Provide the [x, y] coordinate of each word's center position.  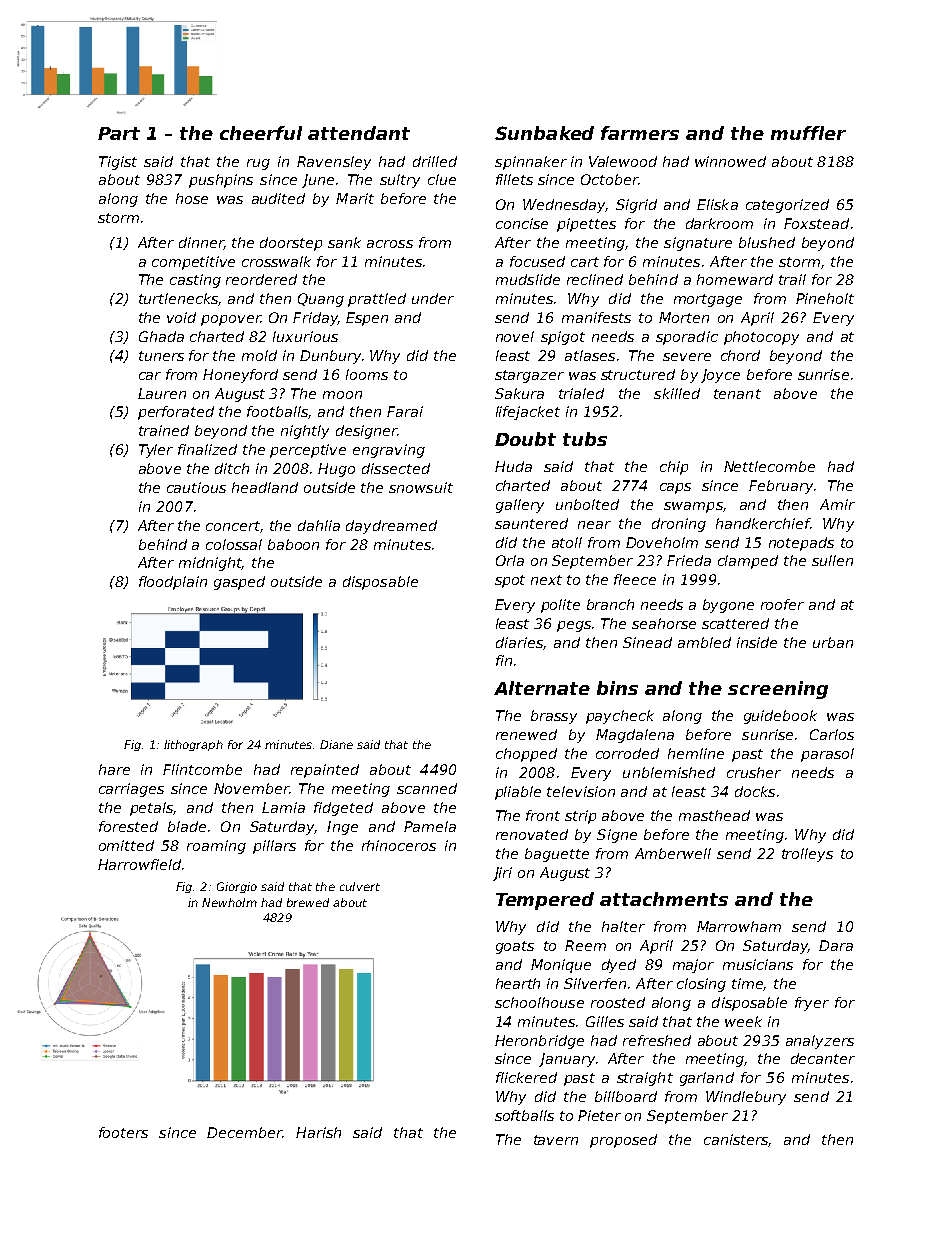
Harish [318, 1132]
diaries [519, 642]
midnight [211, 564]
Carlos [832, 734]
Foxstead [816, 223]
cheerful [261, 133]
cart [585, 262]
